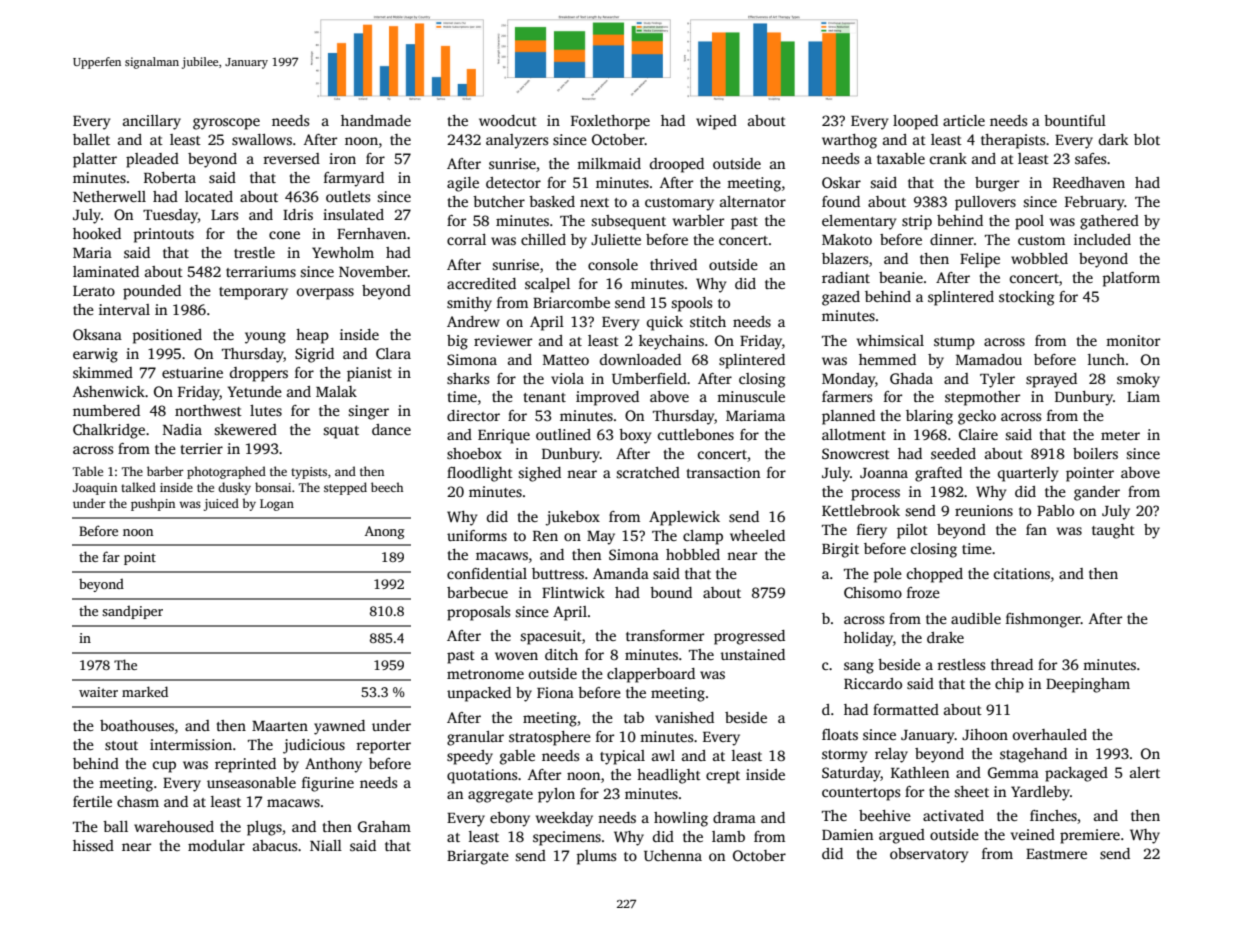 The width and height of the screenshot is (1233, 952). I want to click on bountiful, so click(1075, 120).
